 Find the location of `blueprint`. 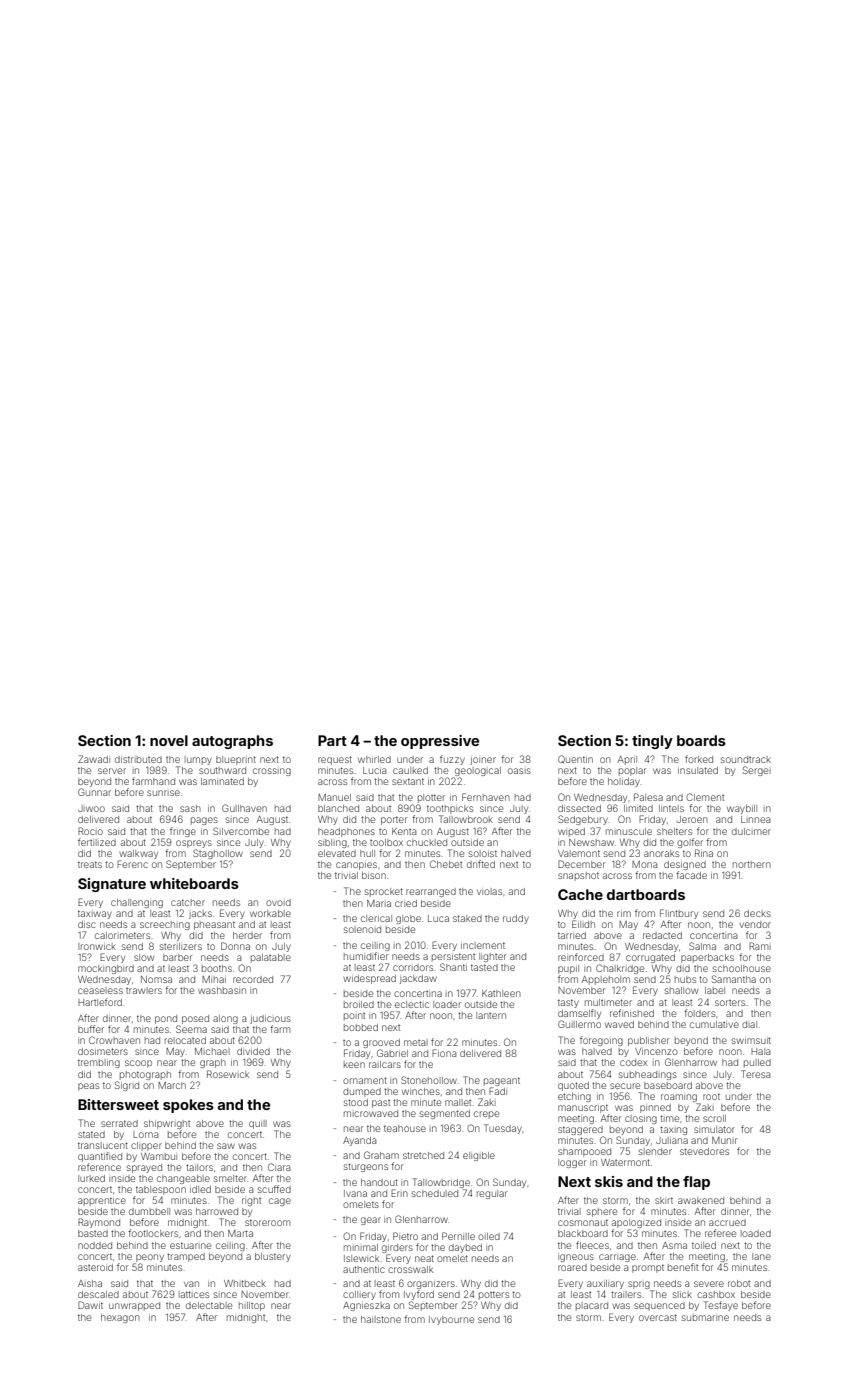

blueprint is located at coordinates (236, 760).
